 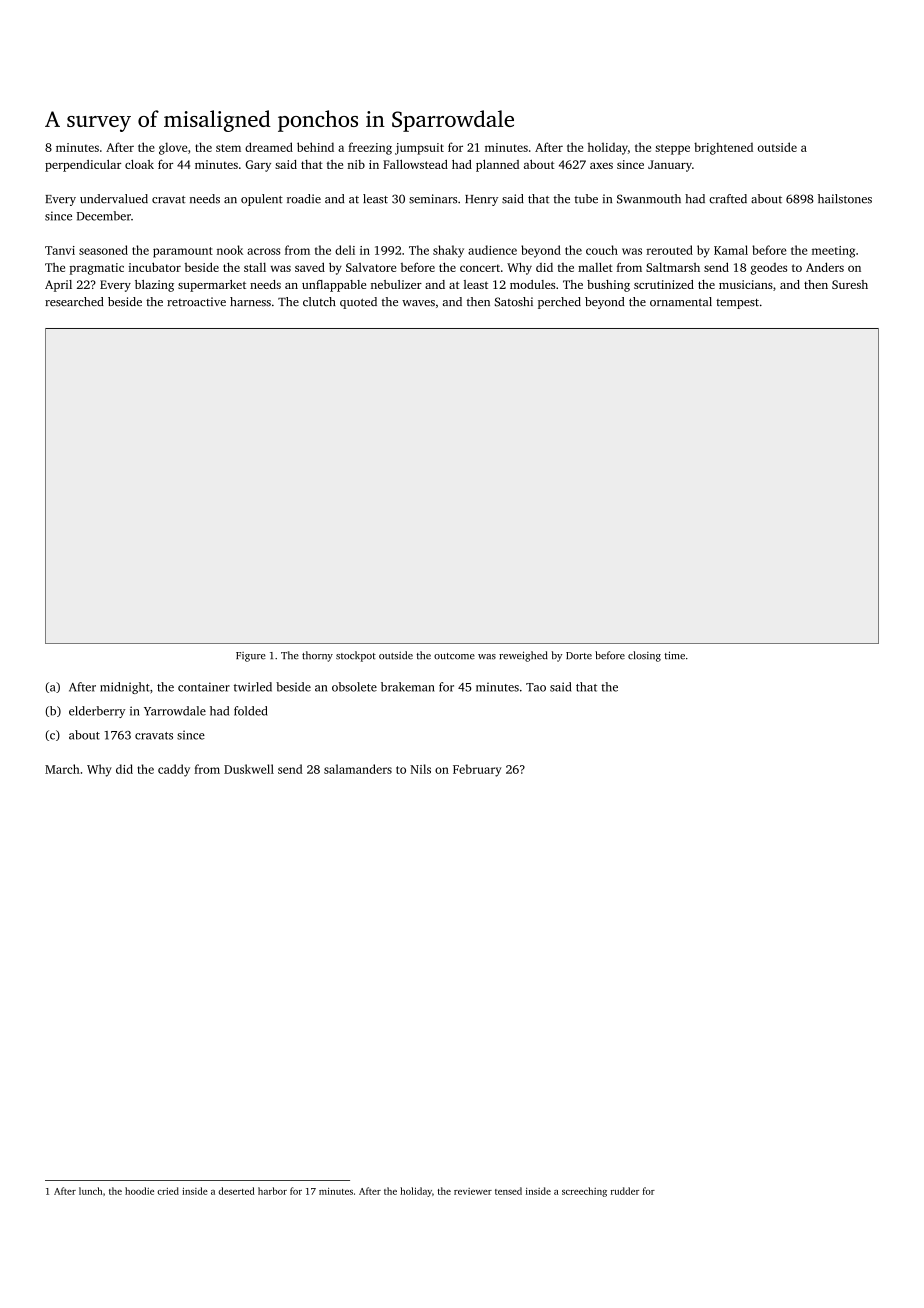 I want to click on waves, so click(x=418, y=303).
